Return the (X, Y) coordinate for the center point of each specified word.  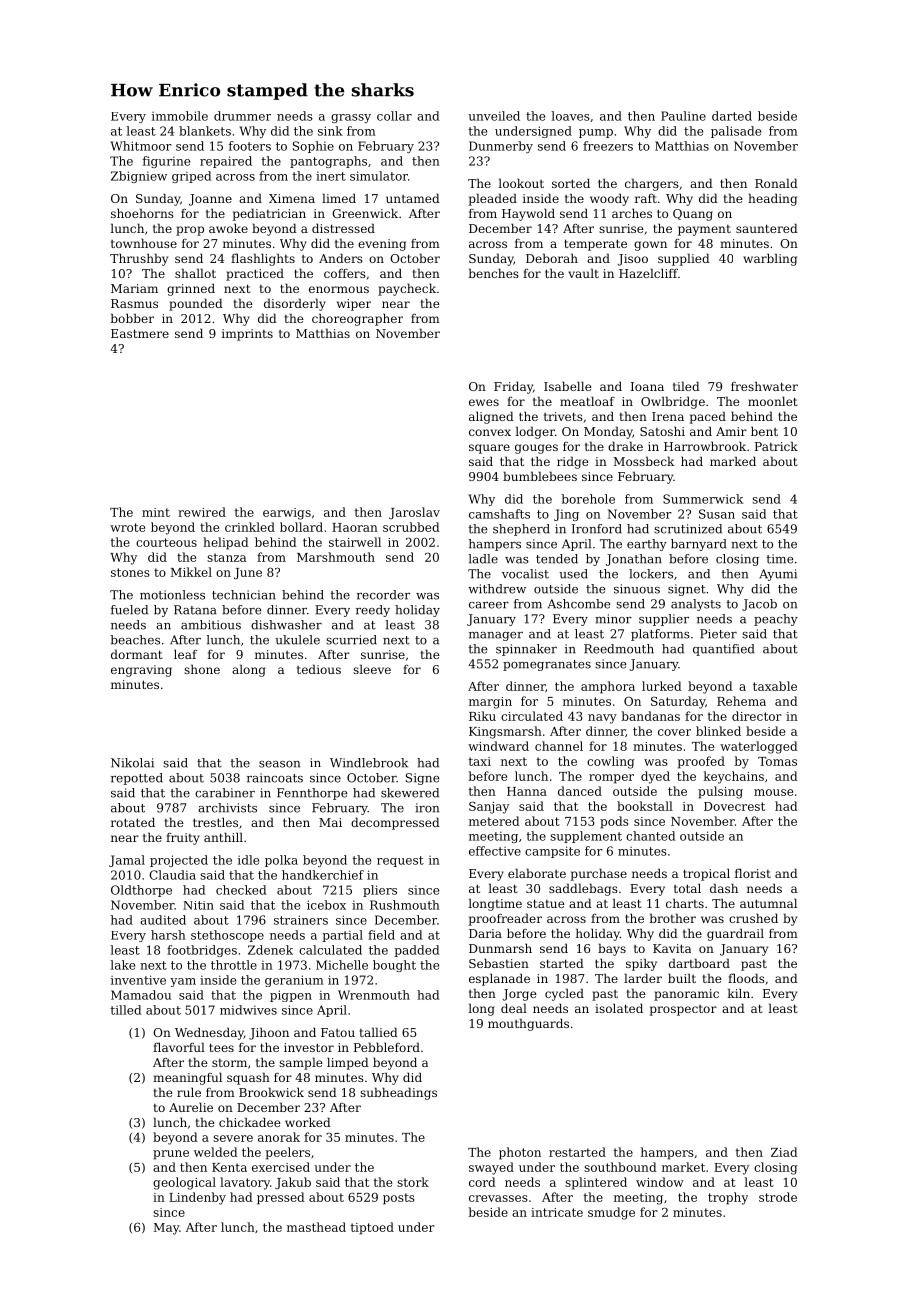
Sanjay (489, 807)
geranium (294, 981)
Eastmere (140, 333)
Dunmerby (501, 147)
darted (732, 116)
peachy (776, 620)
